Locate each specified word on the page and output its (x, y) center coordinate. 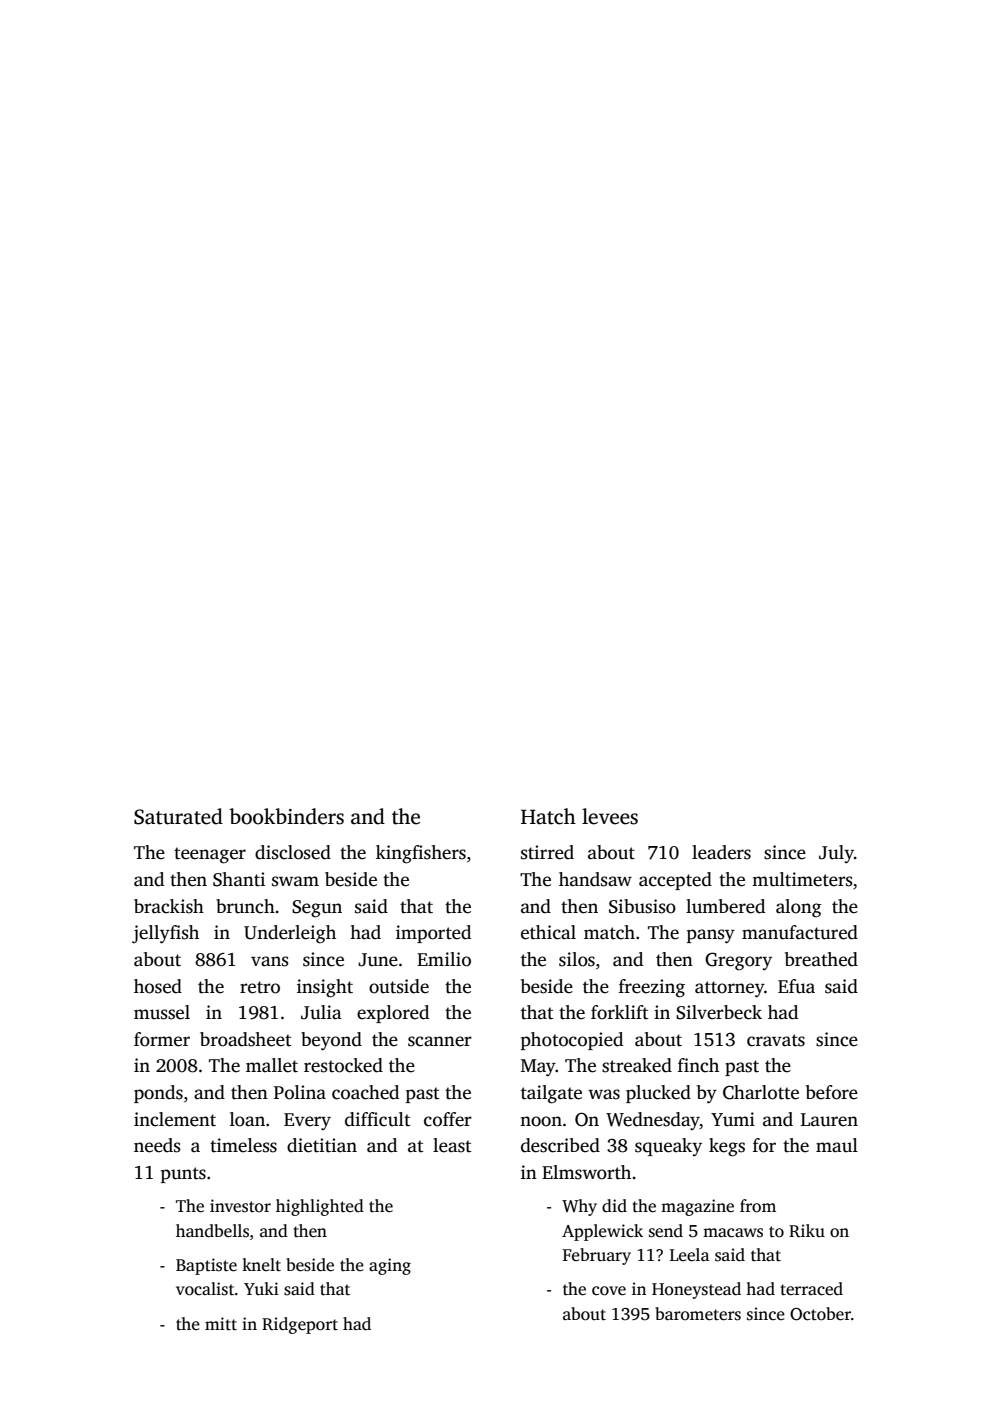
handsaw (595, 879)
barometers (698, 1314)
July (836, 854)
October (820, 1314)
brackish (169, 906)
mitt (221, 1324)
